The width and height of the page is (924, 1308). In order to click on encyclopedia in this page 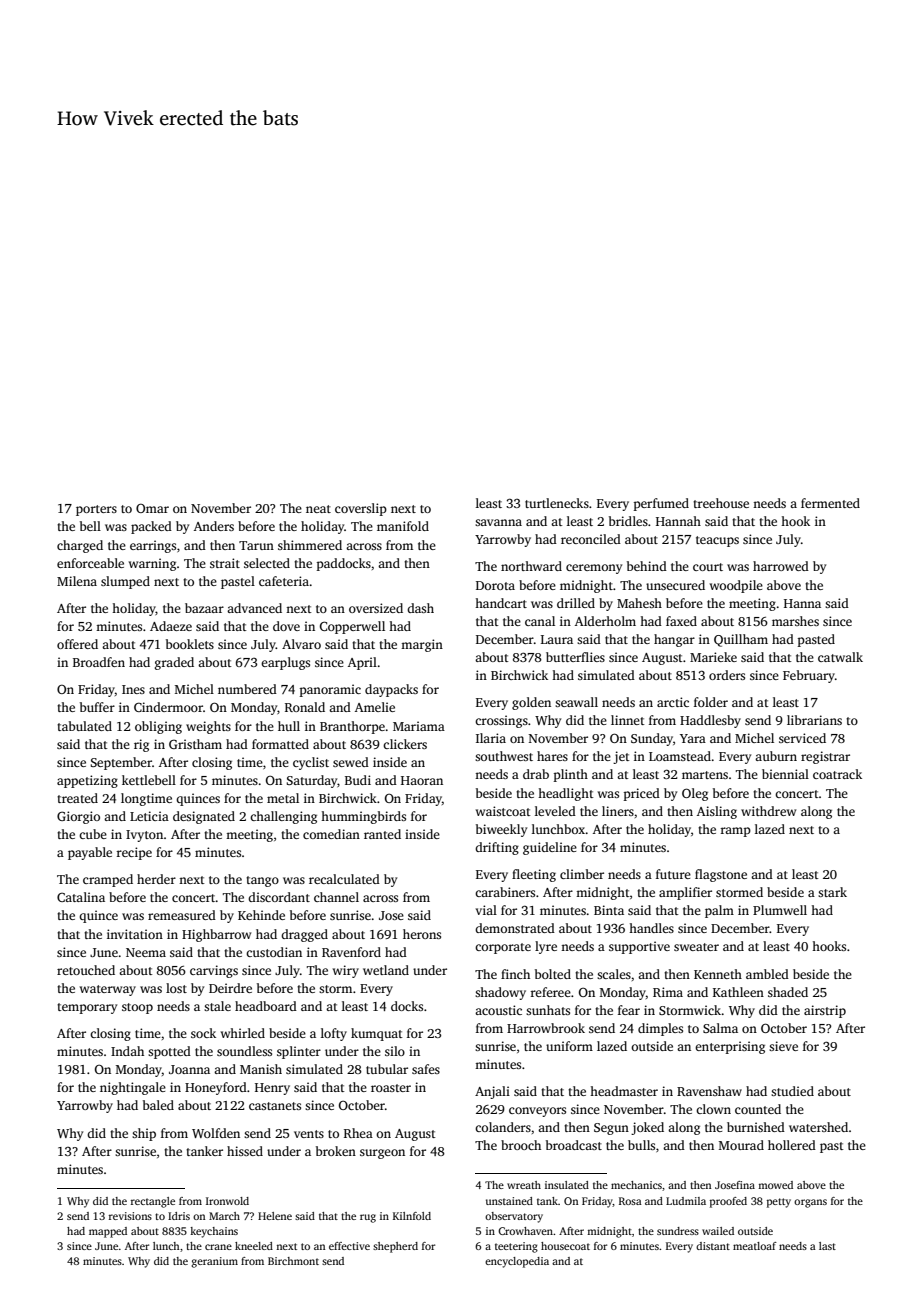, I will do `click(517, 1262)`.
